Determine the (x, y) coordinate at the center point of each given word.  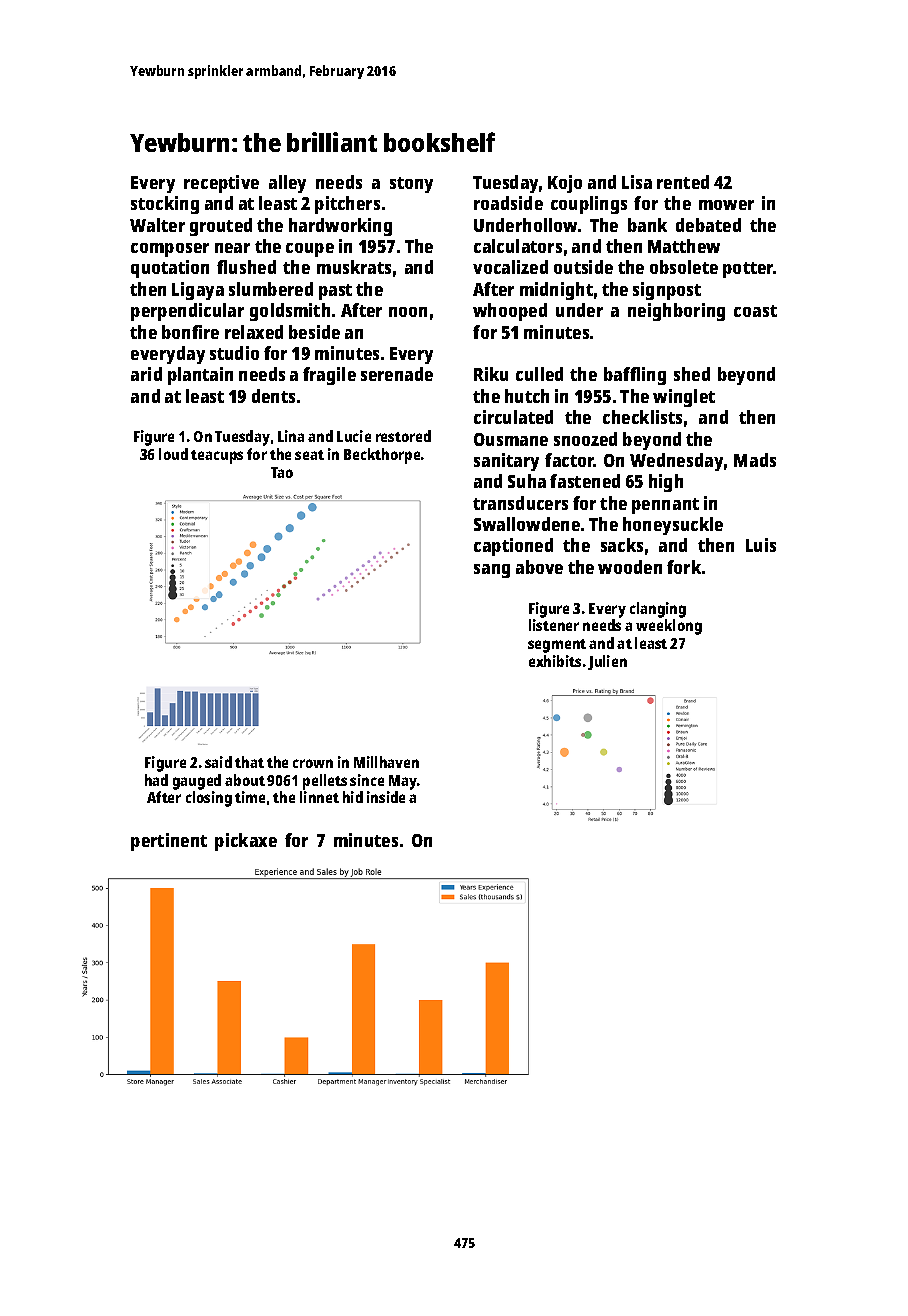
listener (554, 625)
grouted (221, 227)
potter (748, 270)
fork (684, 567)
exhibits (555, 661)
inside (386, 797)
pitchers (347, 205)
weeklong (669, 627)
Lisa (637, 182)
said (218, 762)
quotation (170, 269)
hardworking (340, 227)
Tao (282, 472)
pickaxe (246, 842)
